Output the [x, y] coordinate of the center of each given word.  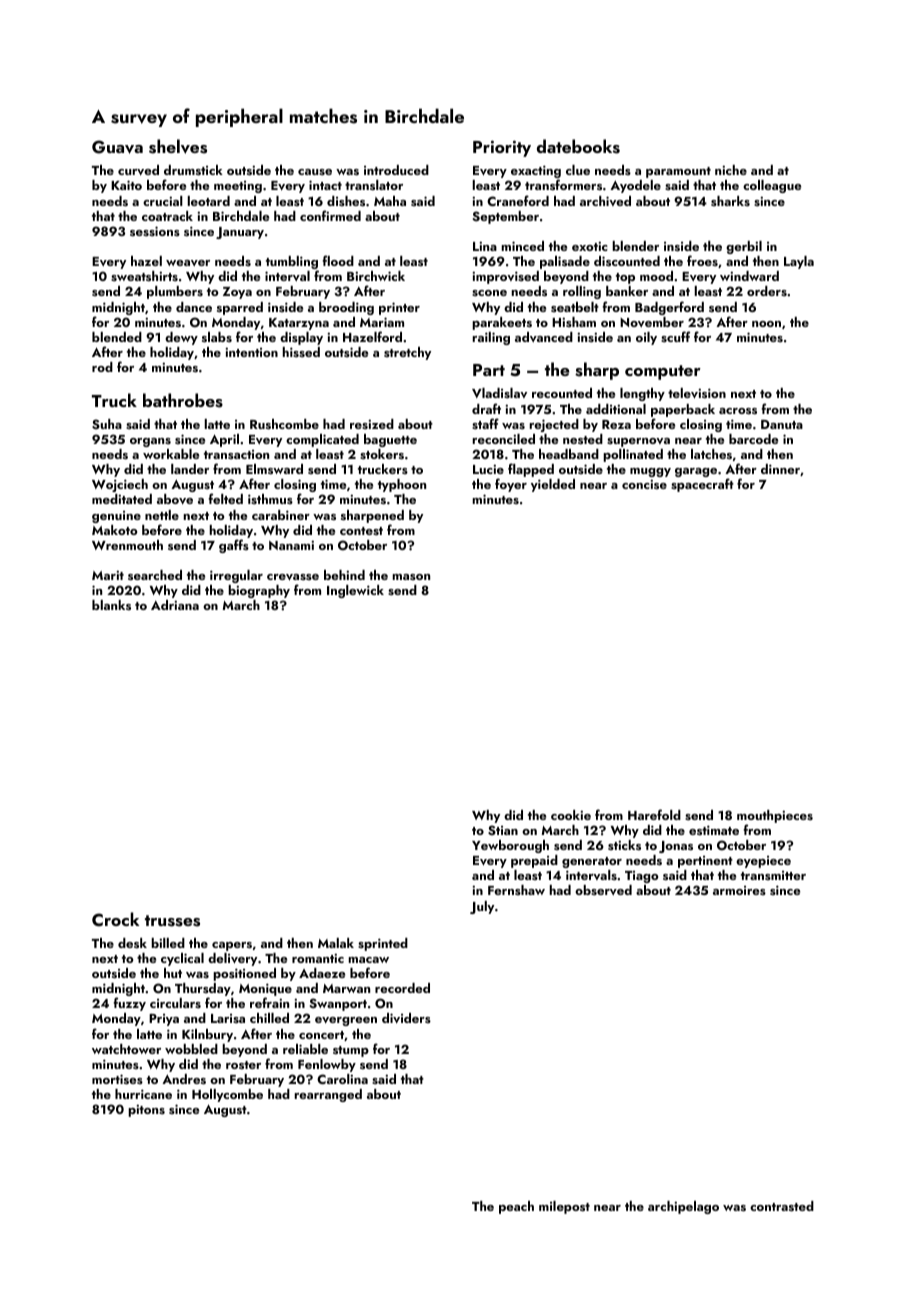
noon [766, 324]
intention [251, 352]
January [240, 233]
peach [516, 1207]
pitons [146, 1110]
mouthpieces [775, 816]
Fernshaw [516, 890]
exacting [536, 172]
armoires [739, 890]
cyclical [182, 959]
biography [259, 591]
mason [411, 577]
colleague [772, 186]
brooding [346, 308]
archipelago [683, 1207]
